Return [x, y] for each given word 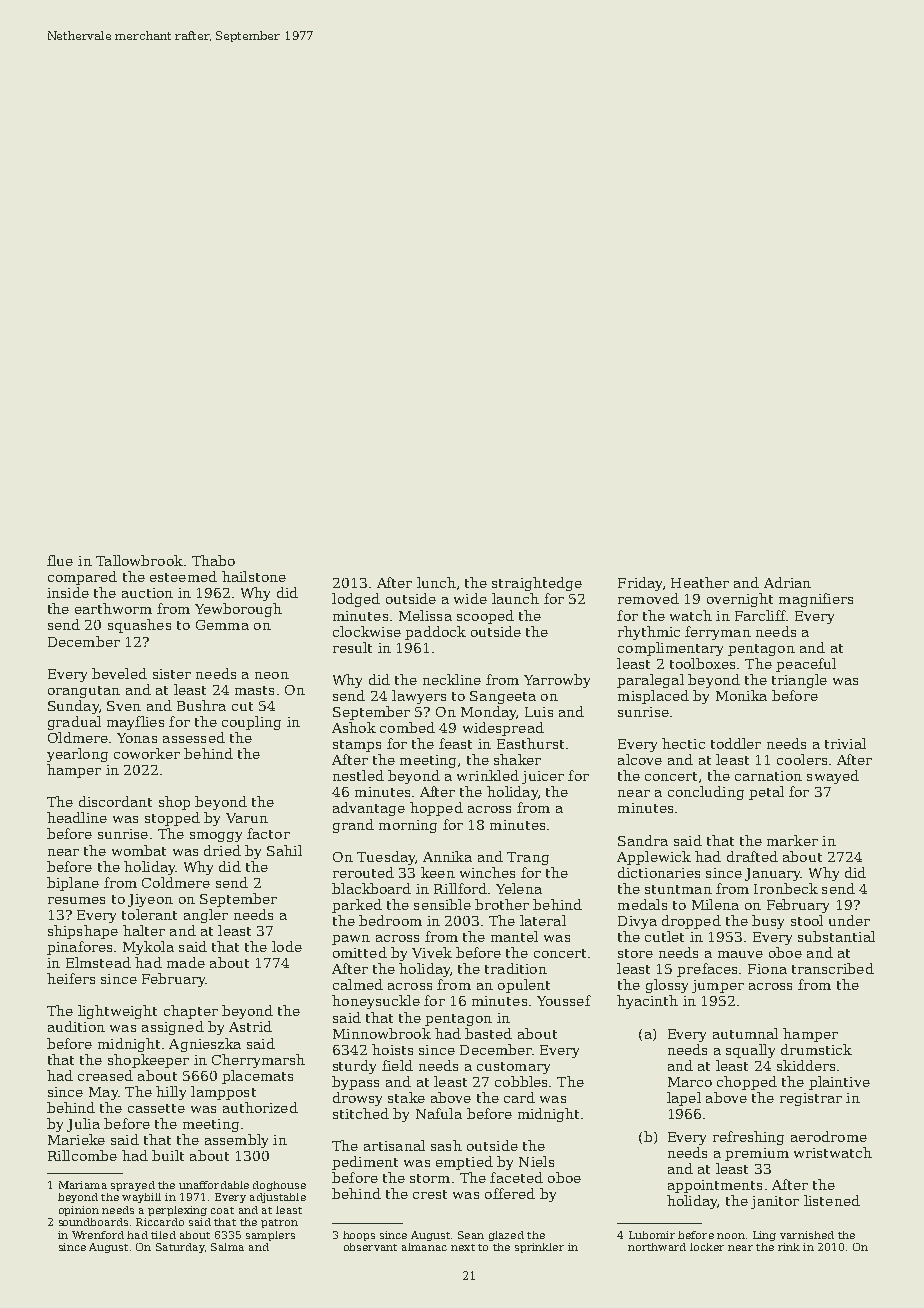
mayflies [135, 723]
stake [406, 1097]
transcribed [833, 968]
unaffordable [214, 1185]
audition [76, 1026]
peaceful [806, 665]
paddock [435, 633]
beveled [119, 673]
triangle [799, 681]
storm [430, 1178]
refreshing [748, 1138]
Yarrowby [557, 681]
